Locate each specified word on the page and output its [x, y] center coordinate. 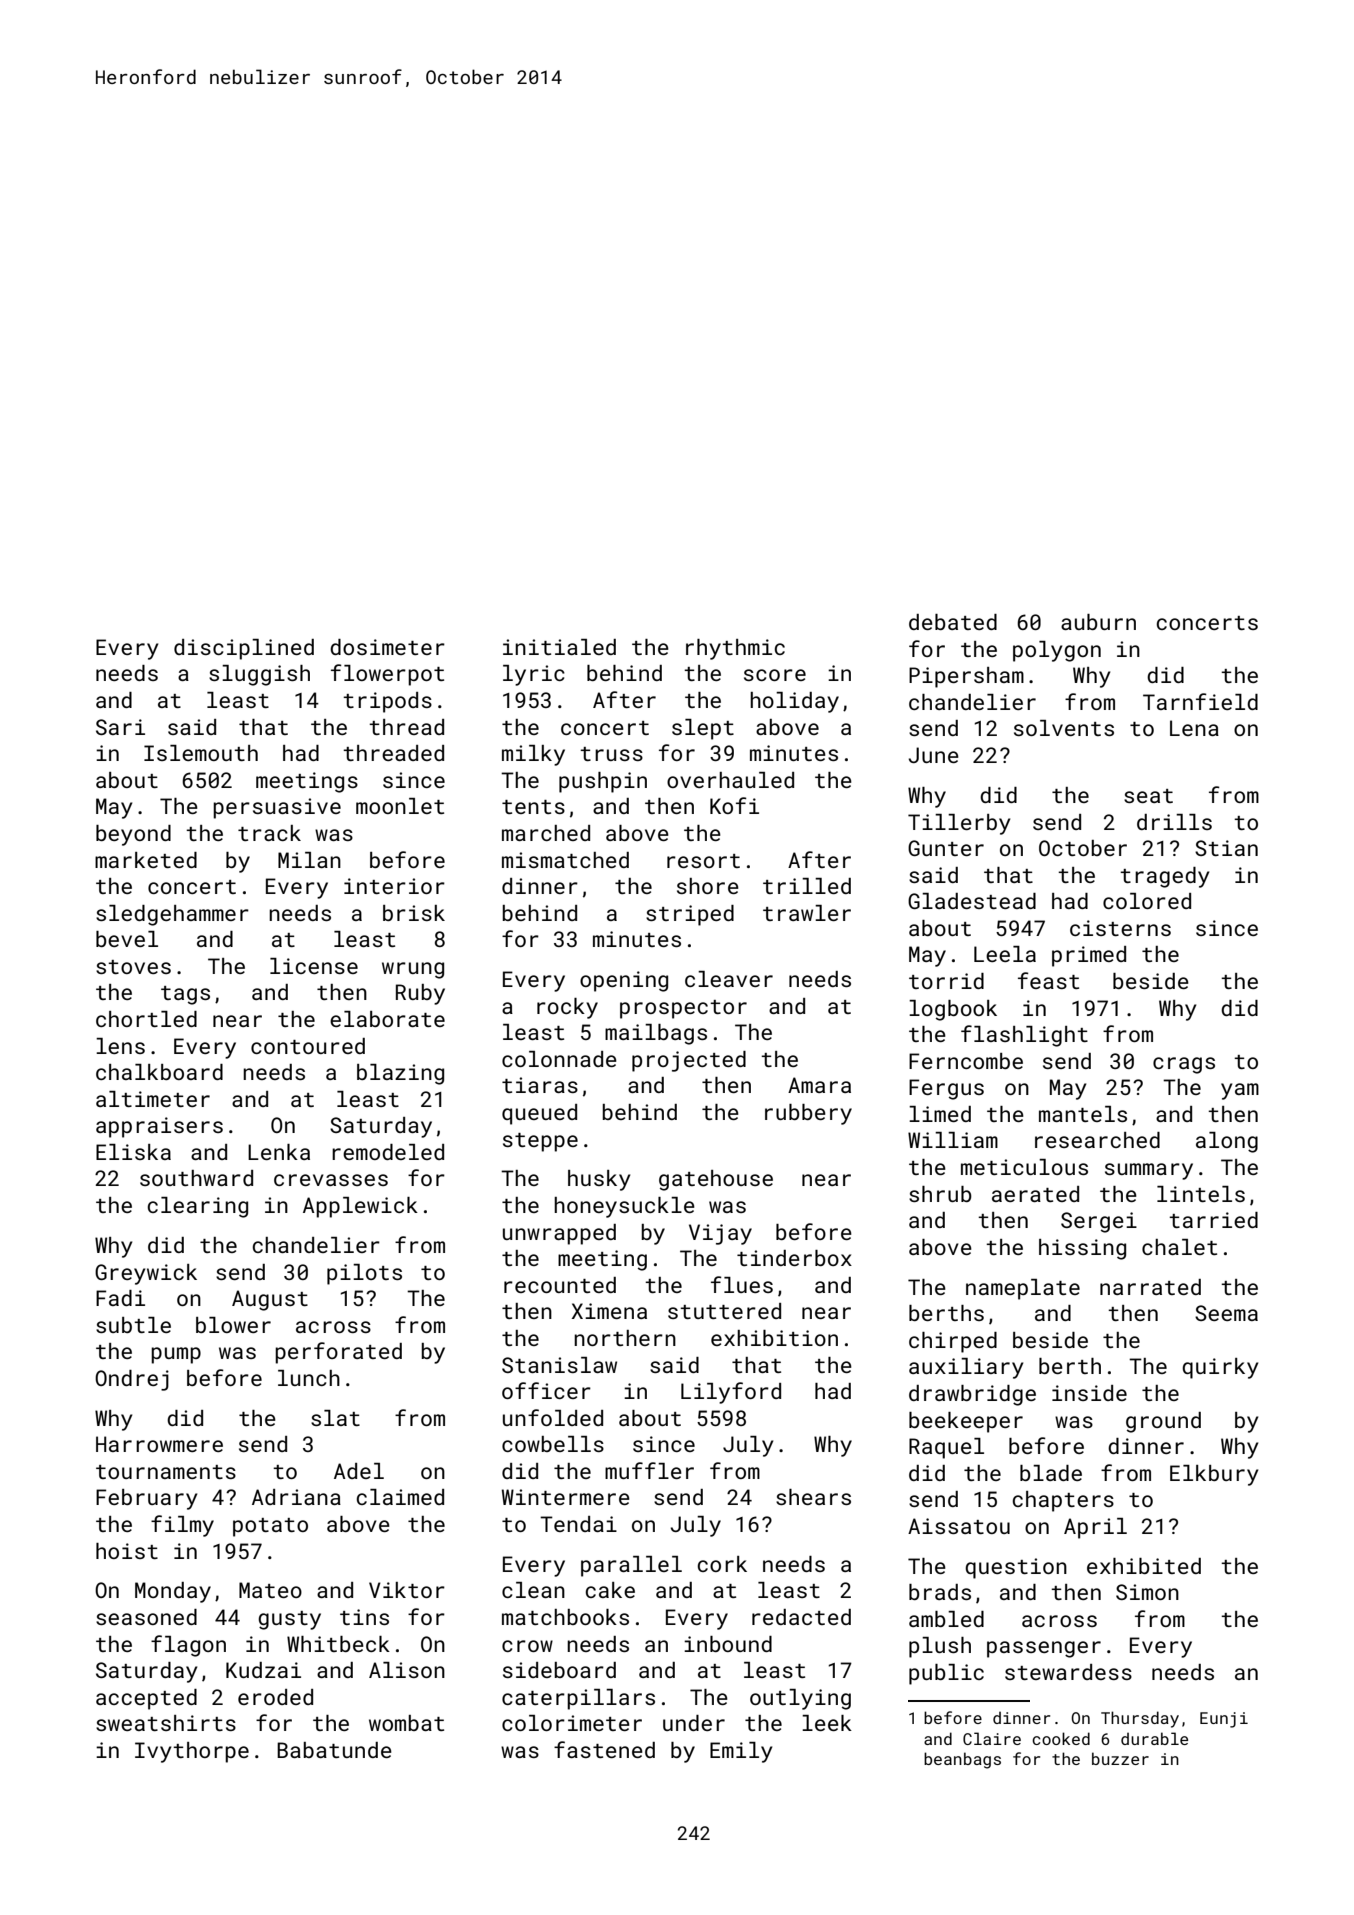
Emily [741, 1752]
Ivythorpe [192, 1752]
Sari [120, 727]
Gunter [946, 848]
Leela [1005, 954]
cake [610, 1590]
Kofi [734, 805]
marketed [146, 860]
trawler [807, 913]
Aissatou [959, 1526]
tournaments [166, 1472]
